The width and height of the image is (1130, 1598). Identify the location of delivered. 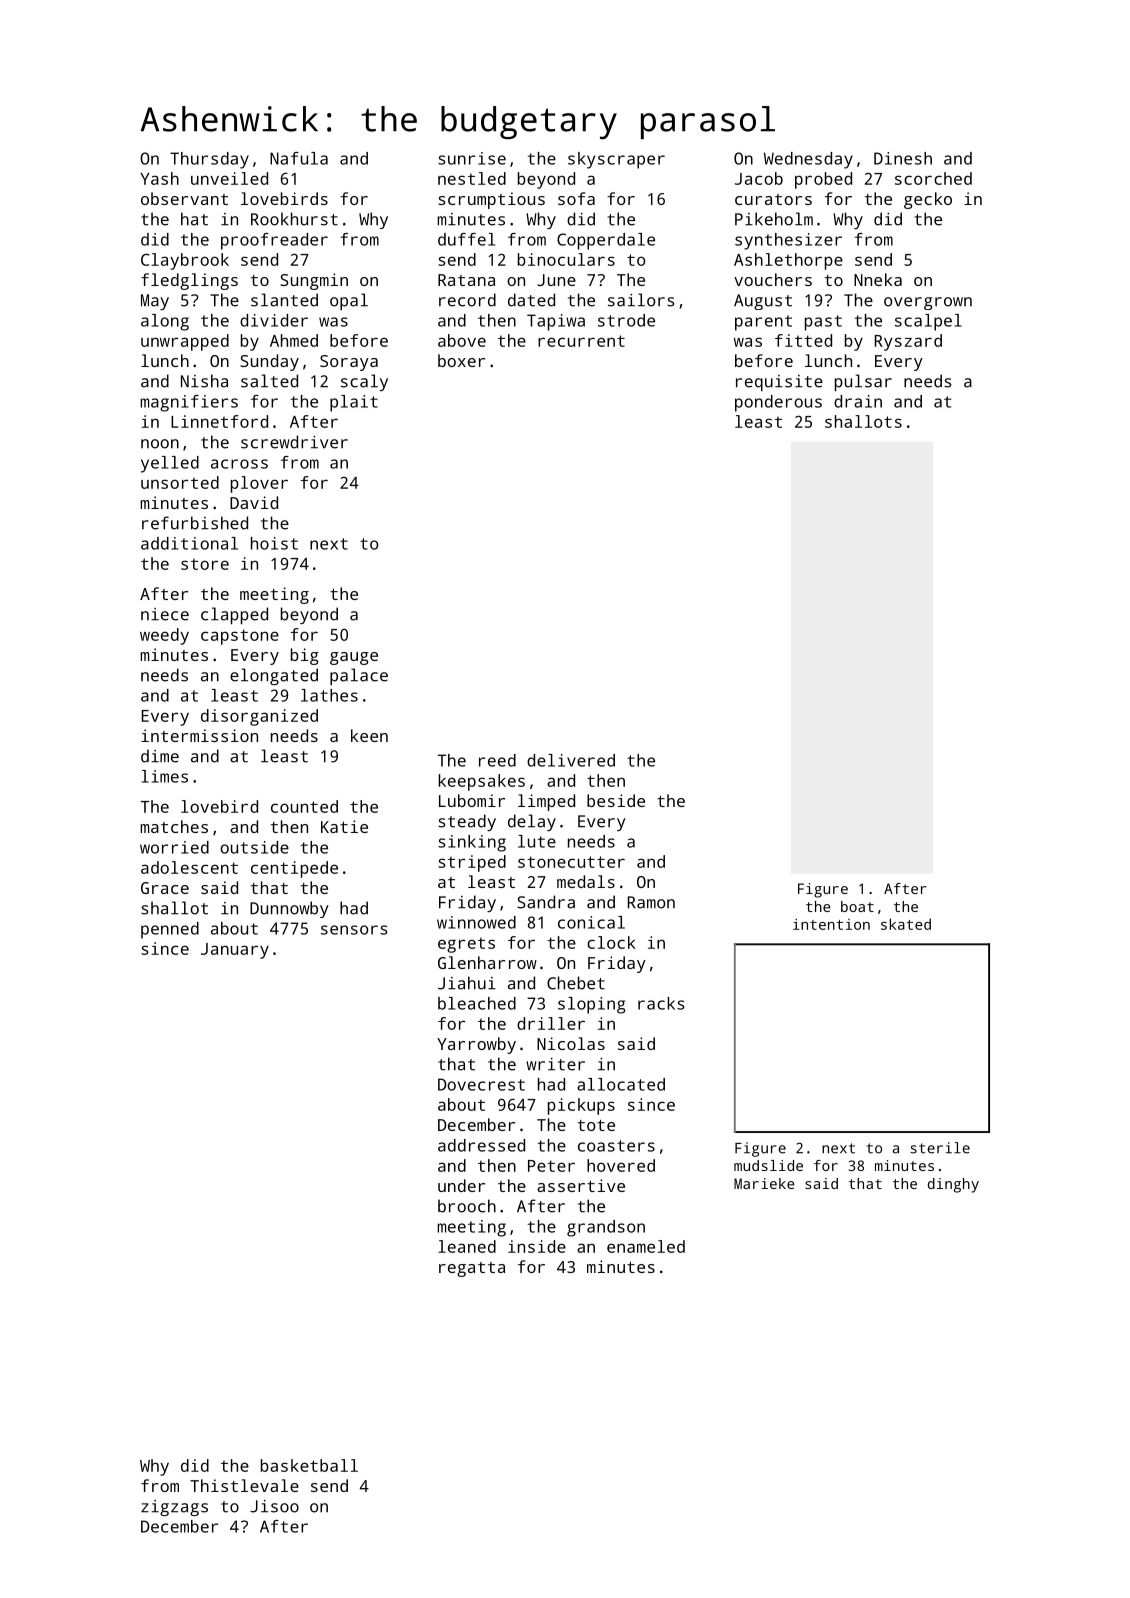
(571, 760).
